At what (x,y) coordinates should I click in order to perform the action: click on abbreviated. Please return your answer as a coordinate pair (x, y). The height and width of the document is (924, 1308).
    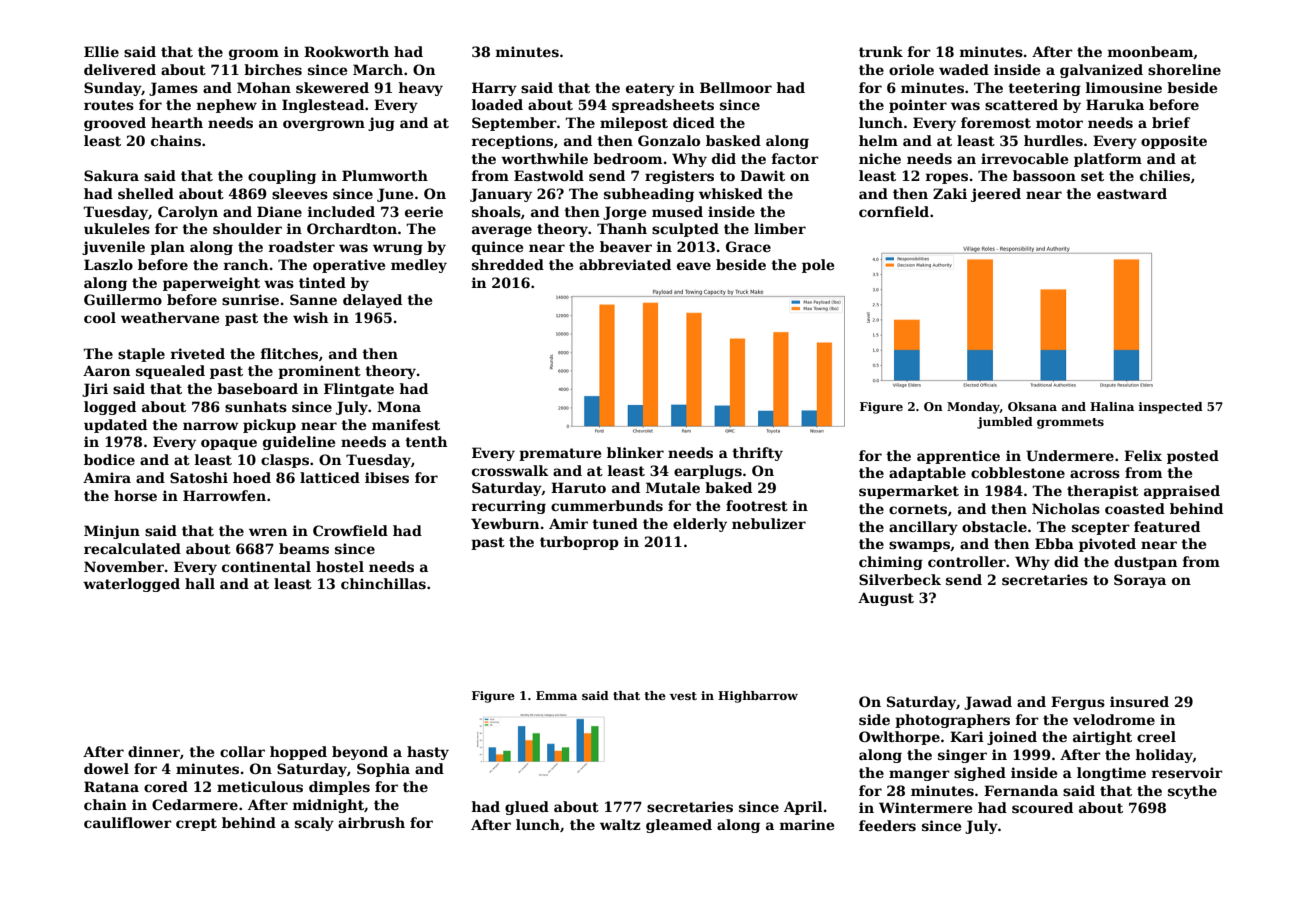
    Looking at the image, I should click on (625, 264).
